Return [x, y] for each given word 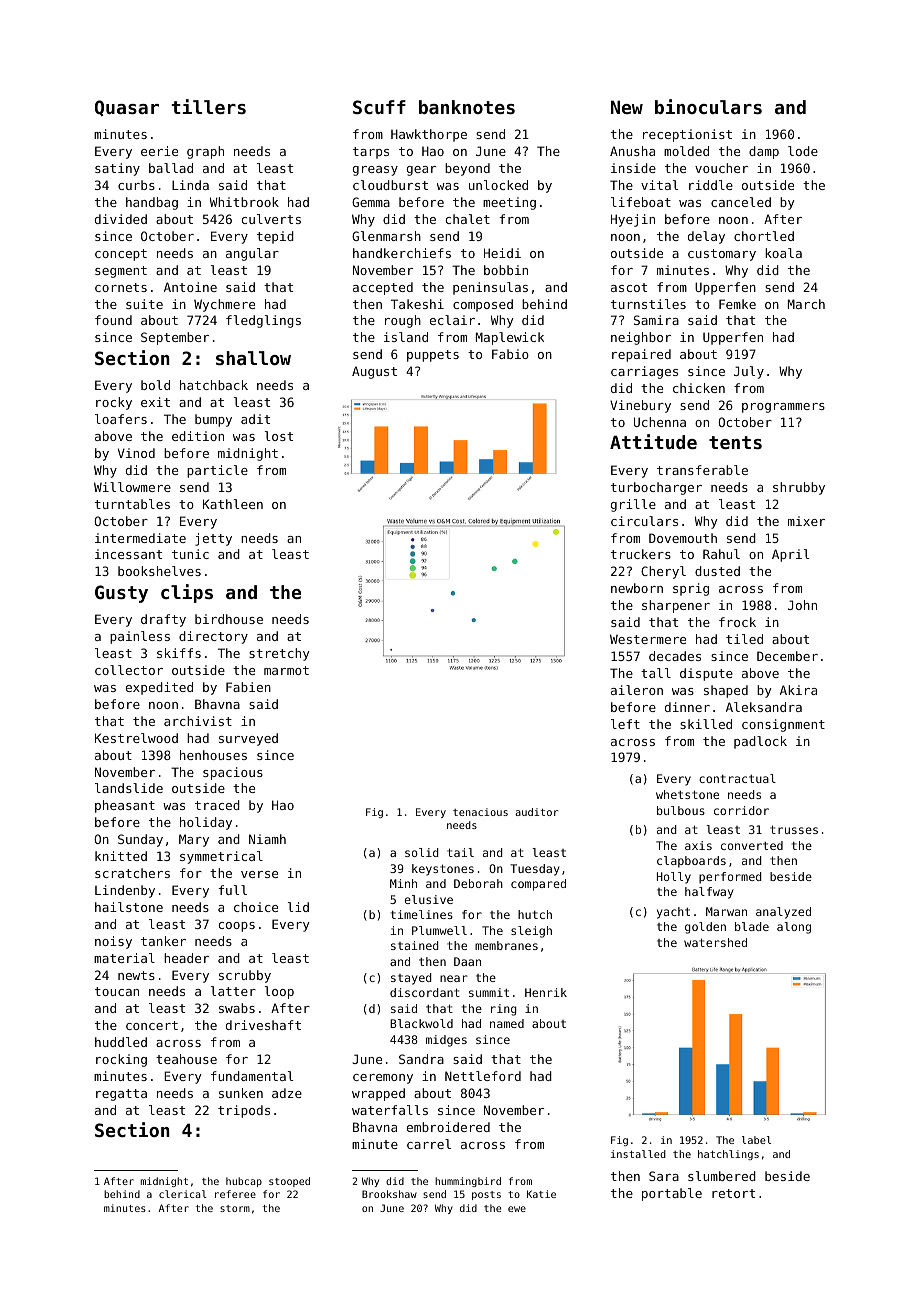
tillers [208, 106]
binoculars [708, 106]
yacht [673, 913]
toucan [117, 991]
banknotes [467, 107]
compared [538, 885]
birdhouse [229, 619]
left [625, 724]
